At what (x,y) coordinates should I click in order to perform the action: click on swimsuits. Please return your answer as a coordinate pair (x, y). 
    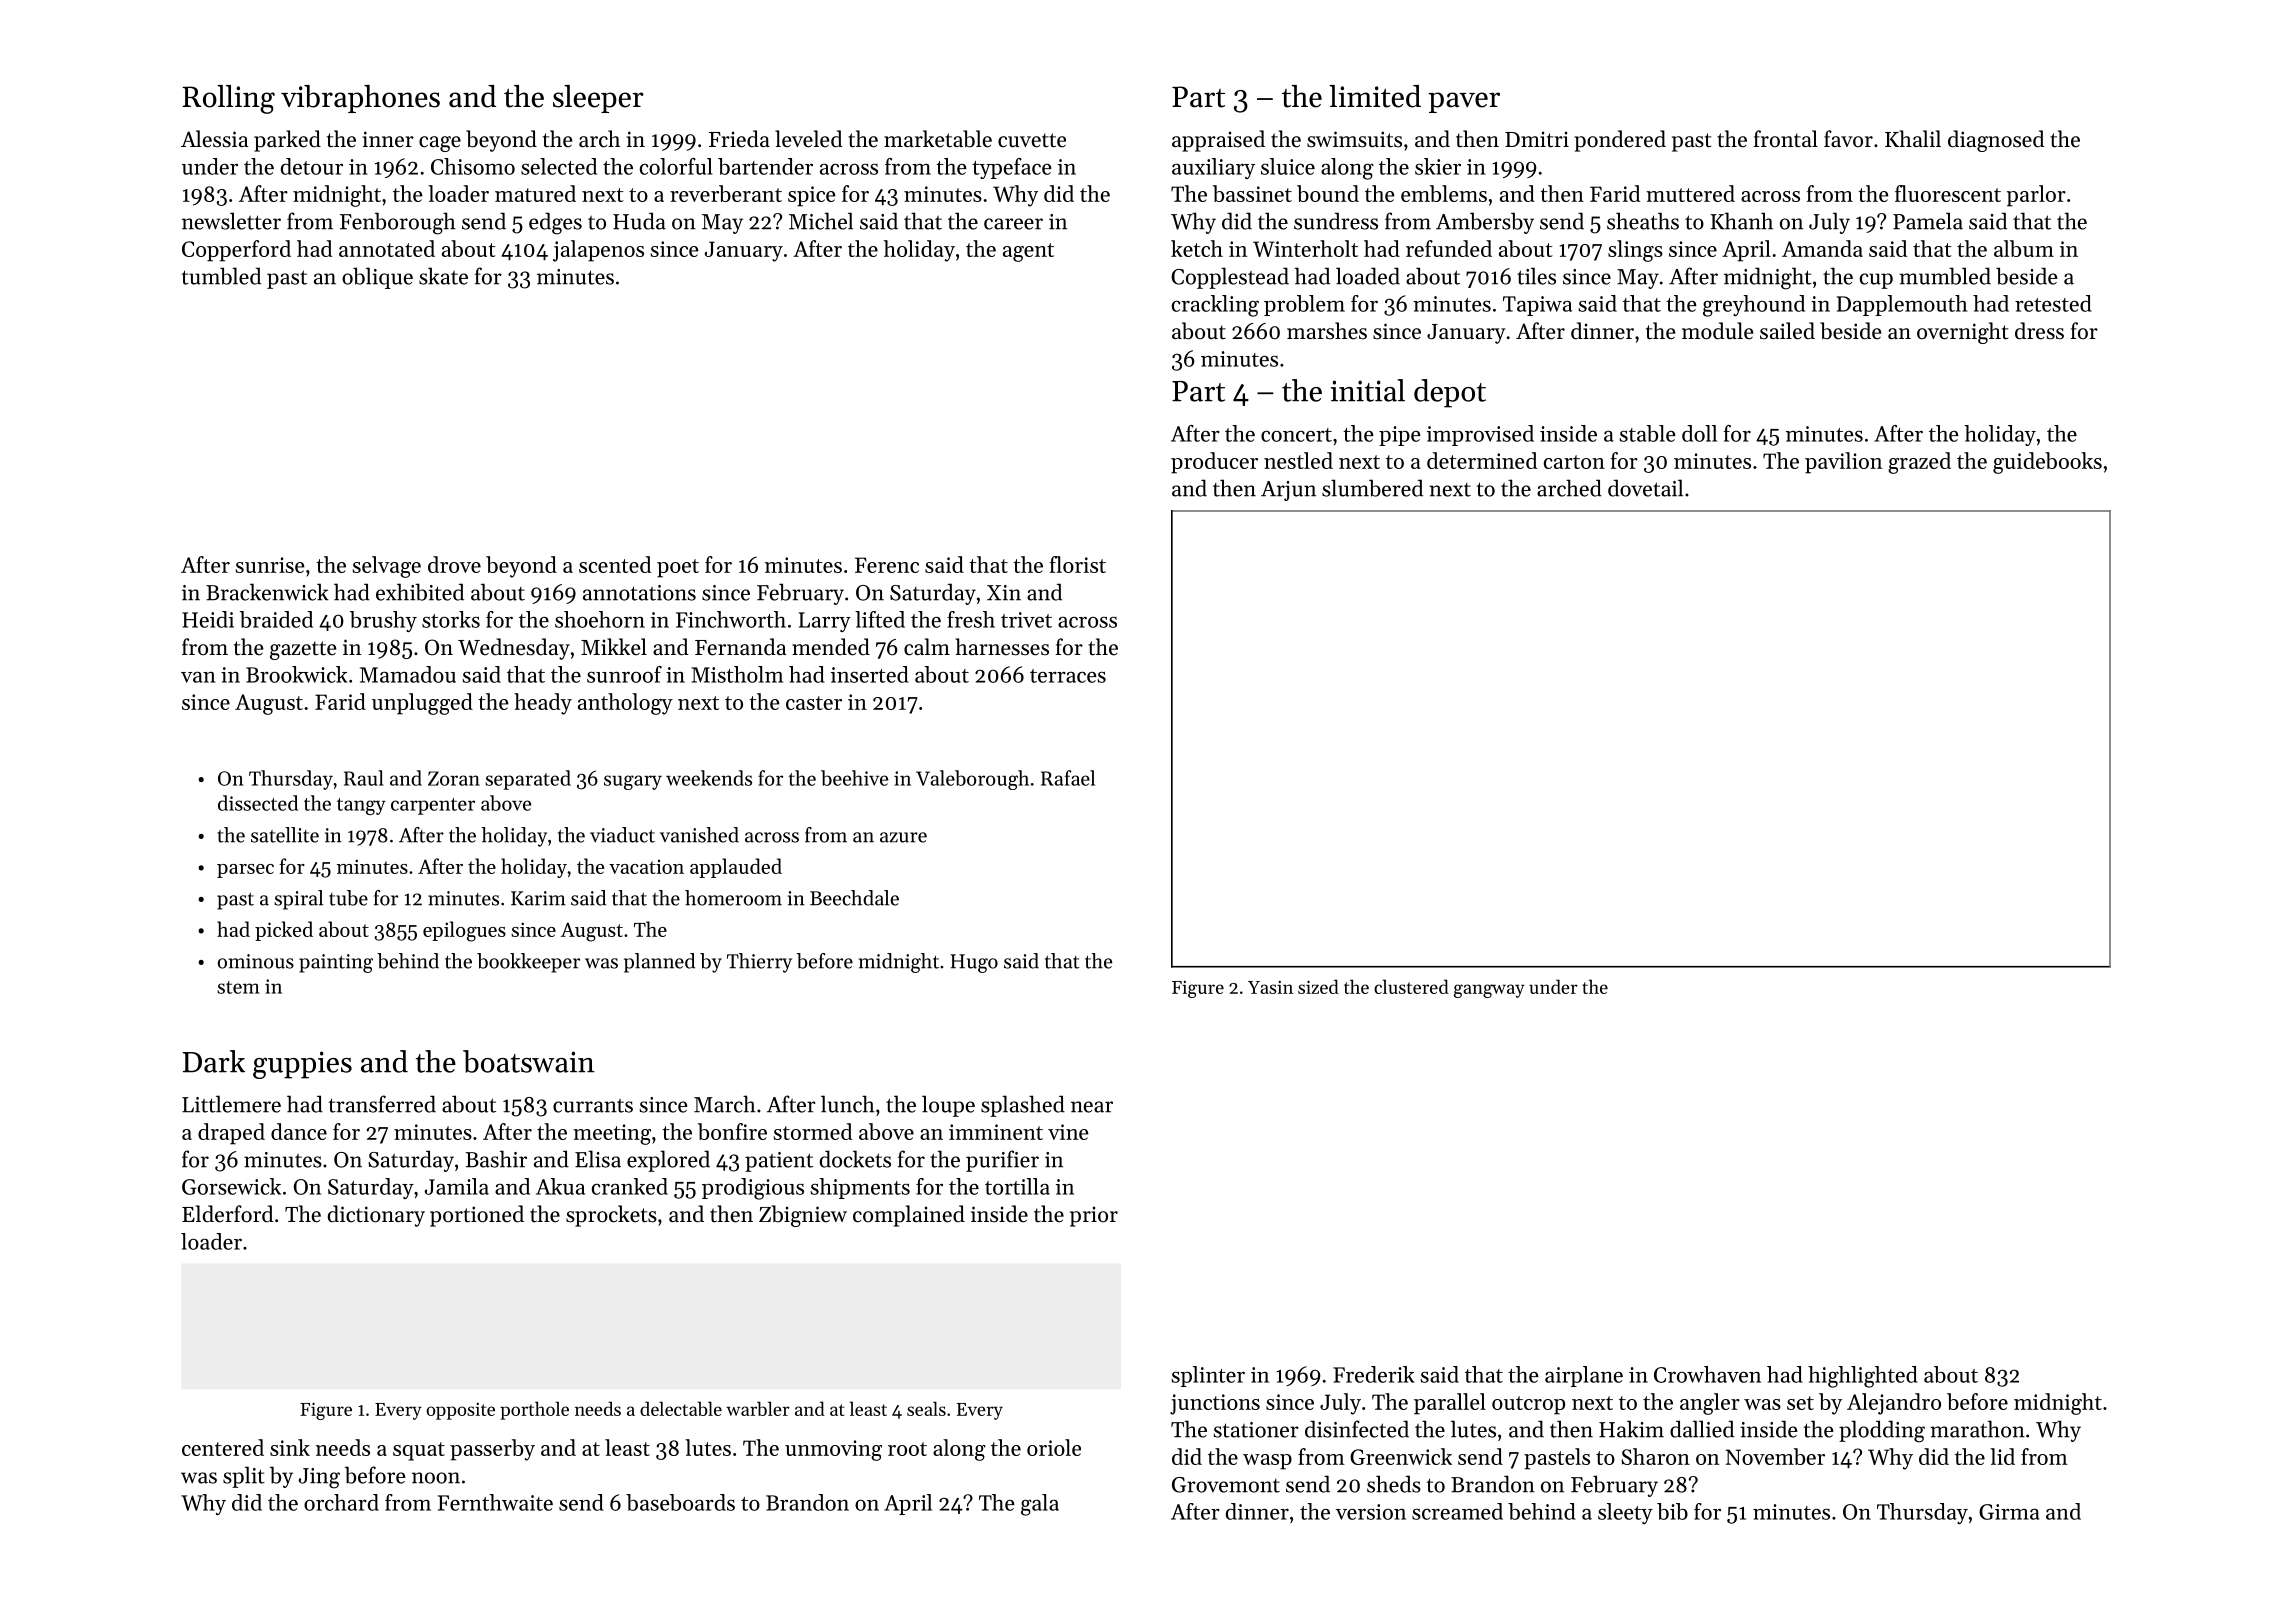
    Looking at the image, I should click on (1354, 139).
